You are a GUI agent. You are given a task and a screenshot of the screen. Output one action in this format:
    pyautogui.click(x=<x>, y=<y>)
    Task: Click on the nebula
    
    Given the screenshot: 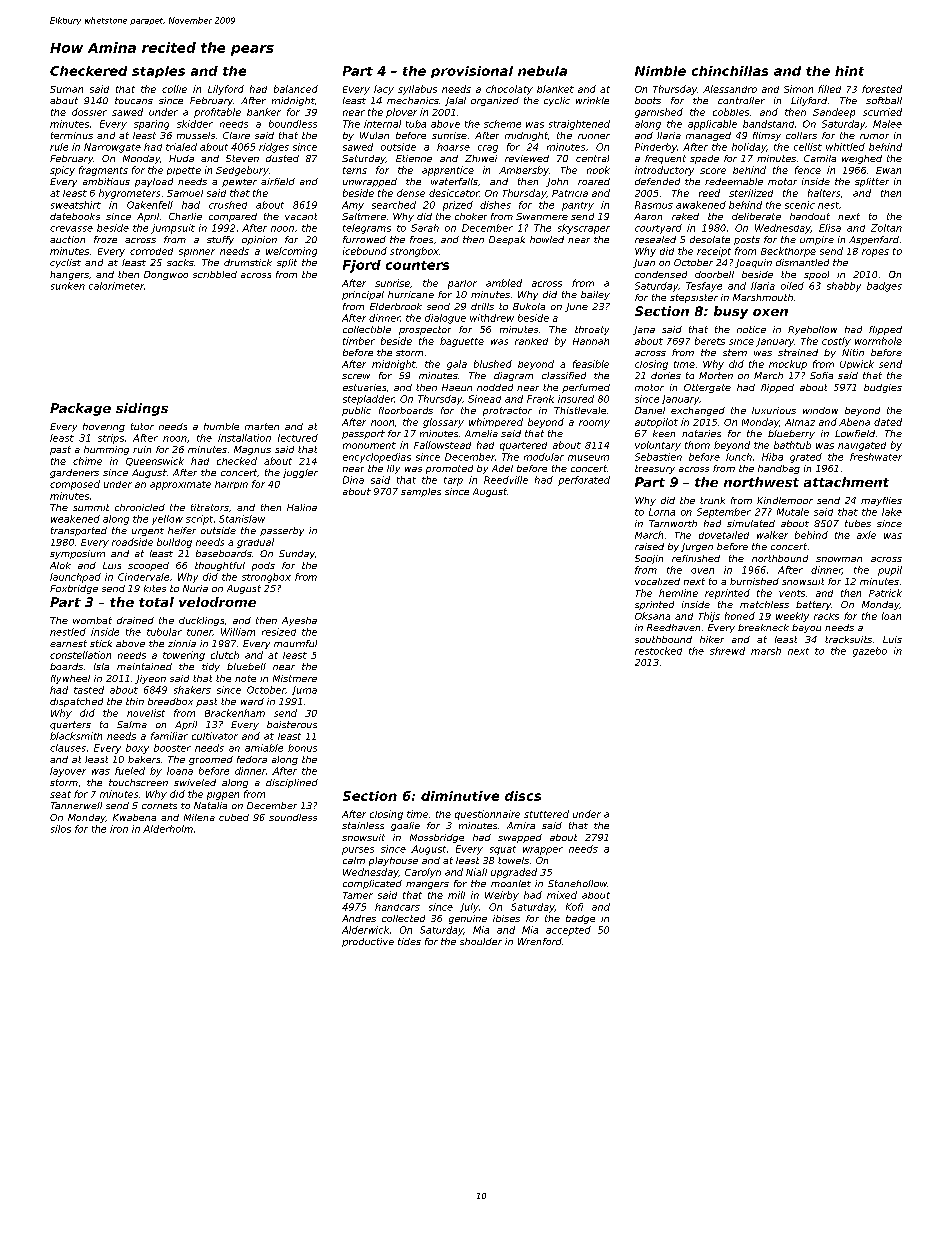 What is the action you would take?
    pyautogui.click(x=542, y=71)
